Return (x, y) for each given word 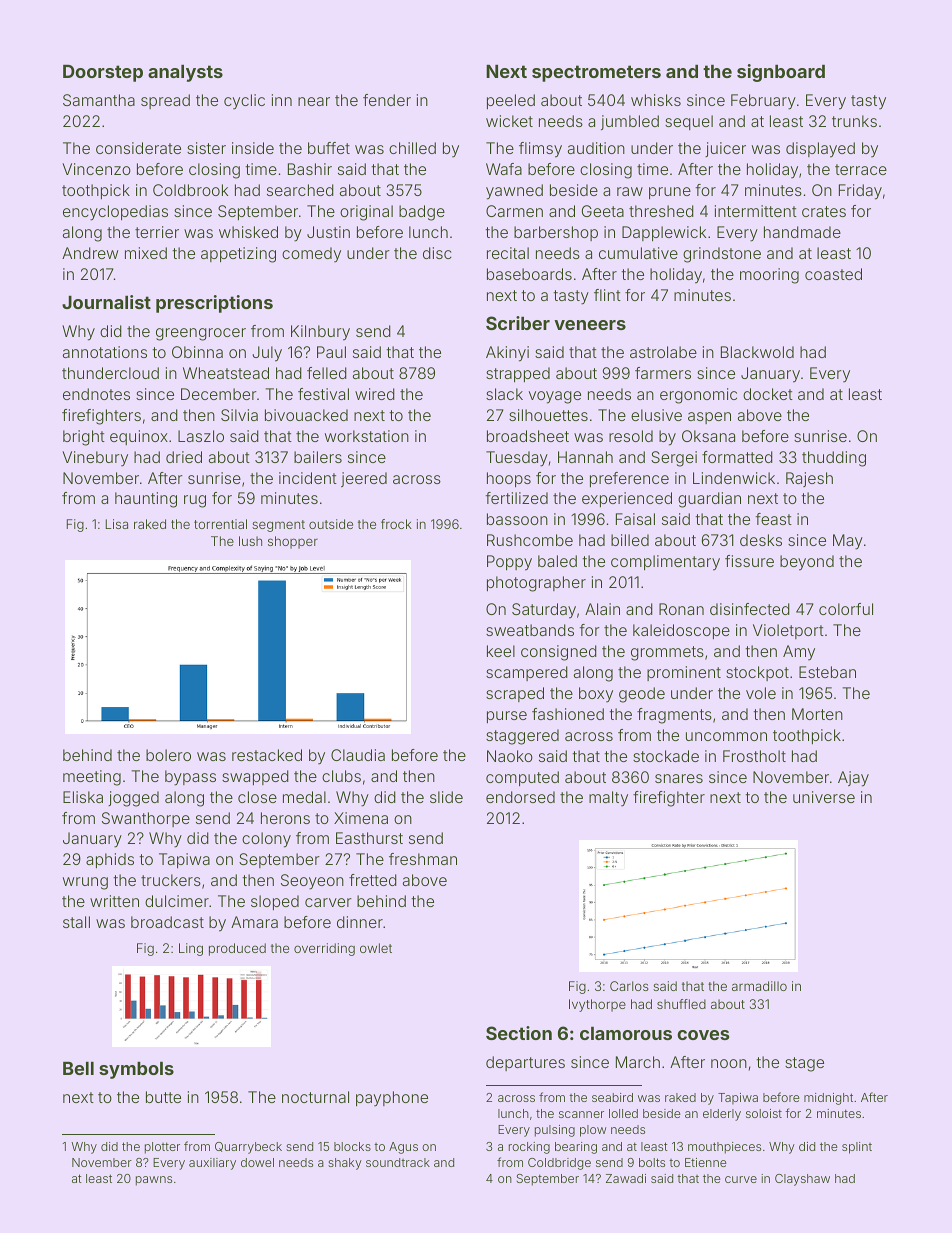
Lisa (117, 524)
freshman (423, 859)
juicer (725, 149)
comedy (311, 255)
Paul (331, 352)
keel (501, 651)
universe (824, 797)
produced (237, 949)
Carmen (514, 211)
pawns (154, 1181)
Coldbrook (190, 190)
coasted (833, 274)
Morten (817, 714)
